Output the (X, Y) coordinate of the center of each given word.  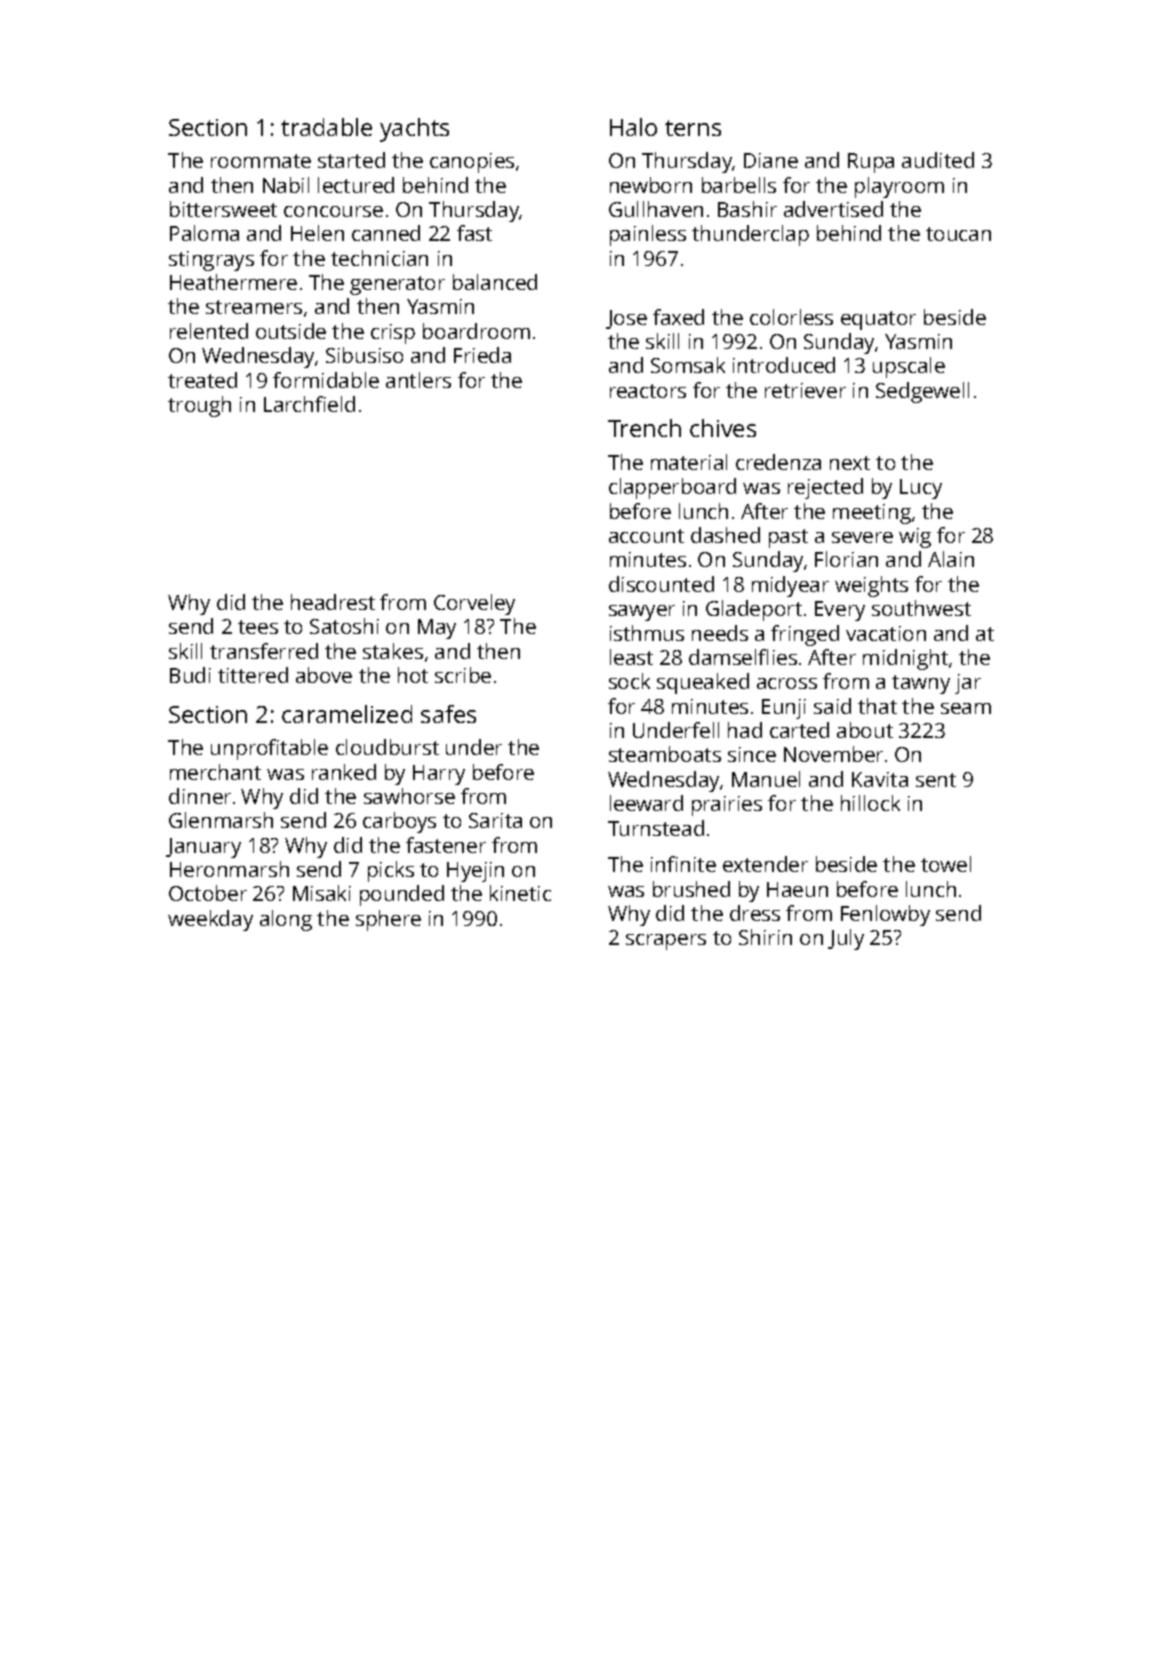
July (846, 939)
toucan (958, 234)
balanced (495, 282)
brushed (691, 889)
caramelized (347, 714)
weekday (210, 920)
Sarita (495, 820)
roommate (261, 161)
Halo (633, 127)
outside (291, 331)
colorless (791, 317)
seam (966, 708)
